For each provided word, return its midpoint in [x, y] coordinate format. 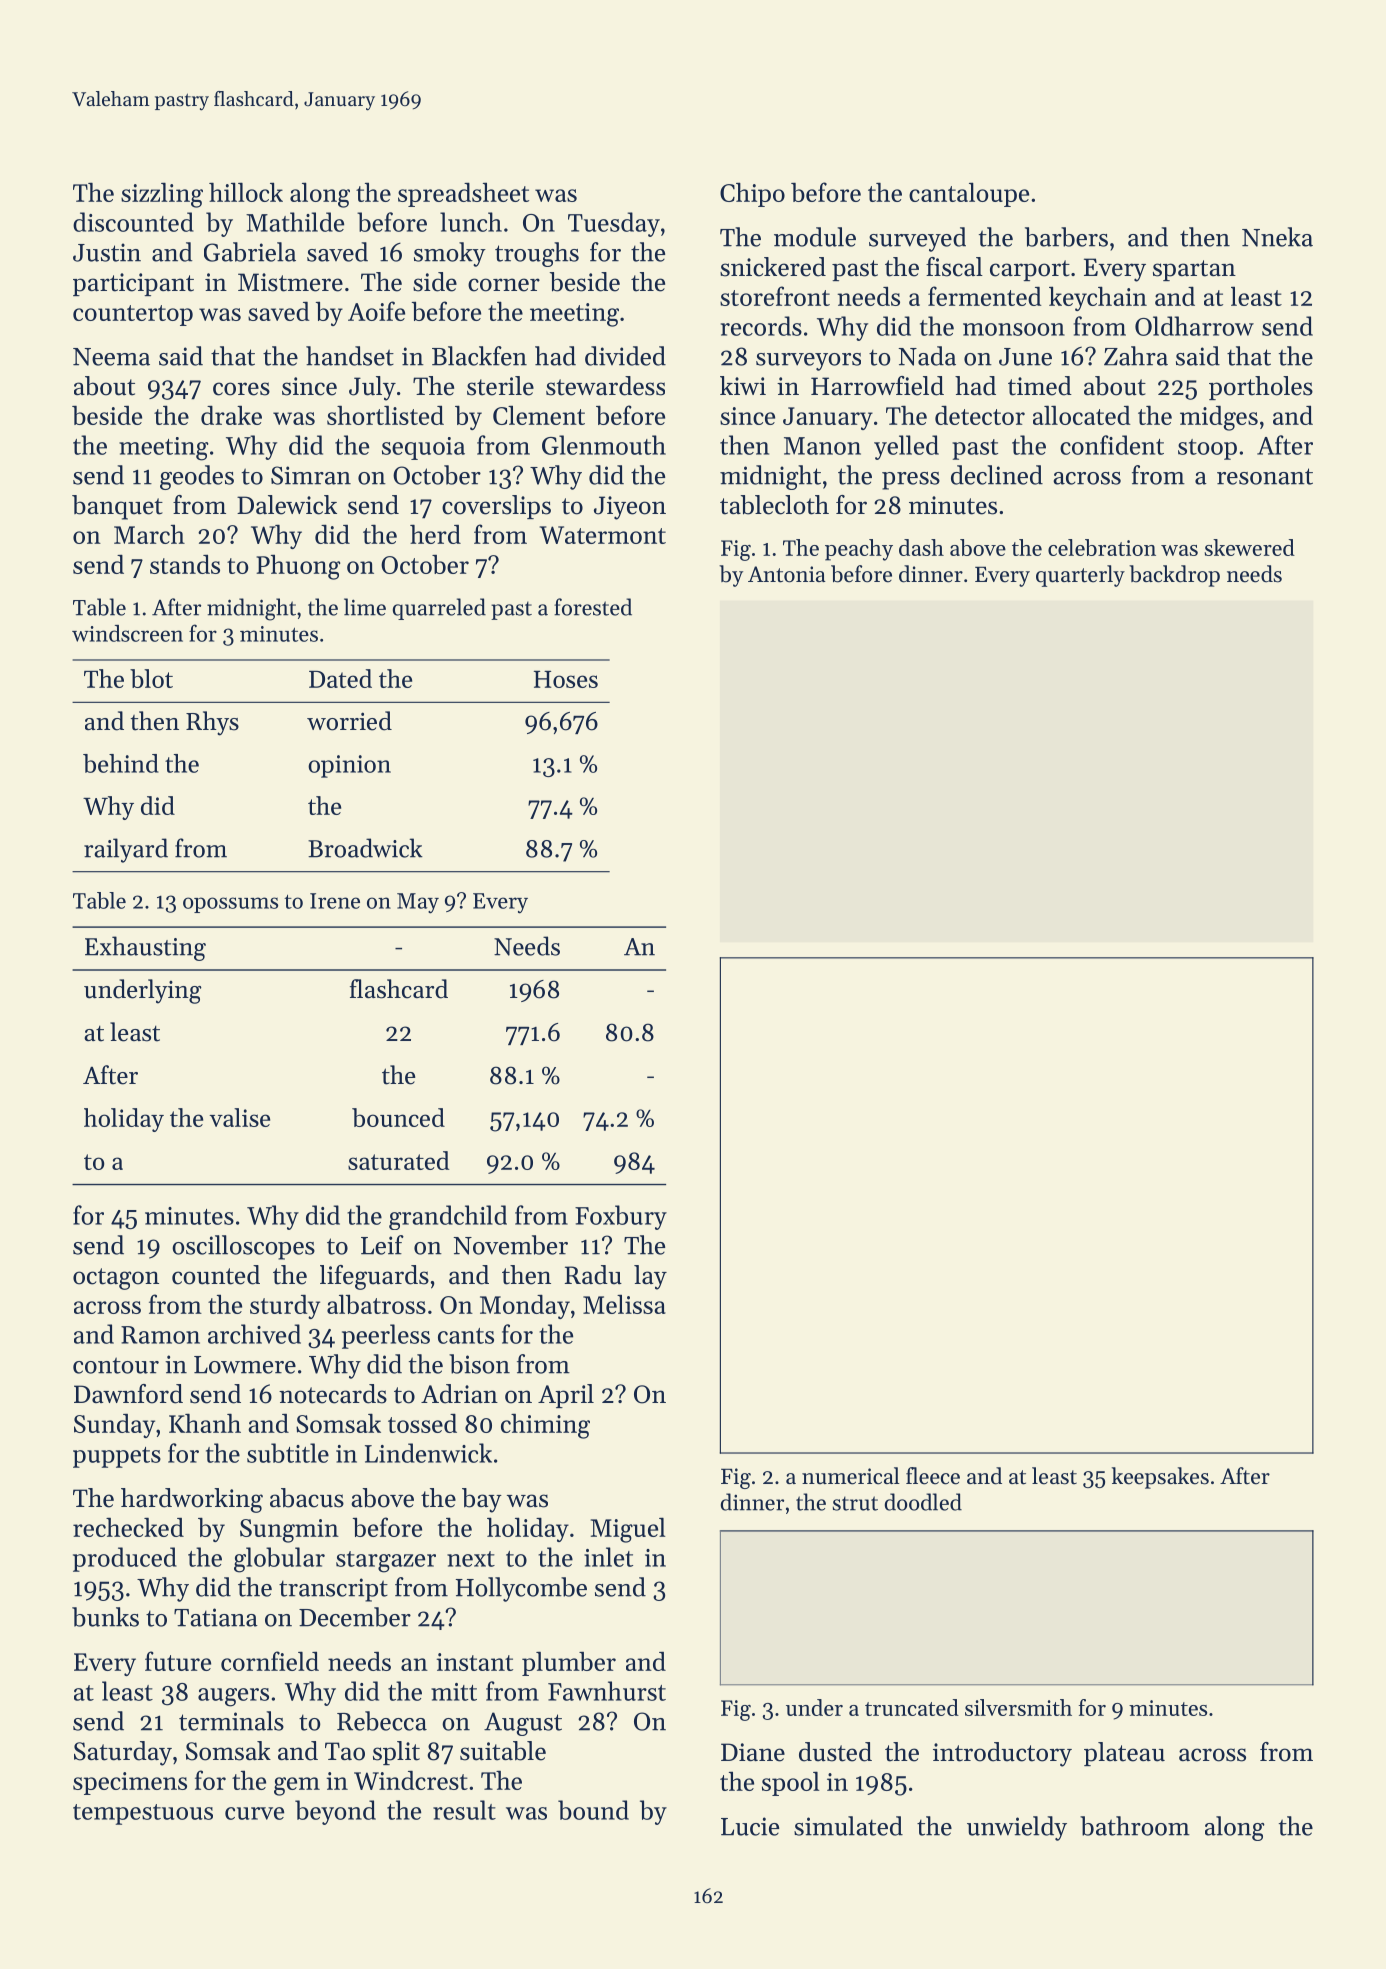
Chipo [752, 194]
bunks [105, 1617]
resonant [1265, 476]
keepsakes [1160, 1478]
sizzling [162, 195]
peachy [859, 550]
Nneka [1277, 237]
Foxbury [621, 1217]
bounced [398, 1117]
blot [151, 678]
